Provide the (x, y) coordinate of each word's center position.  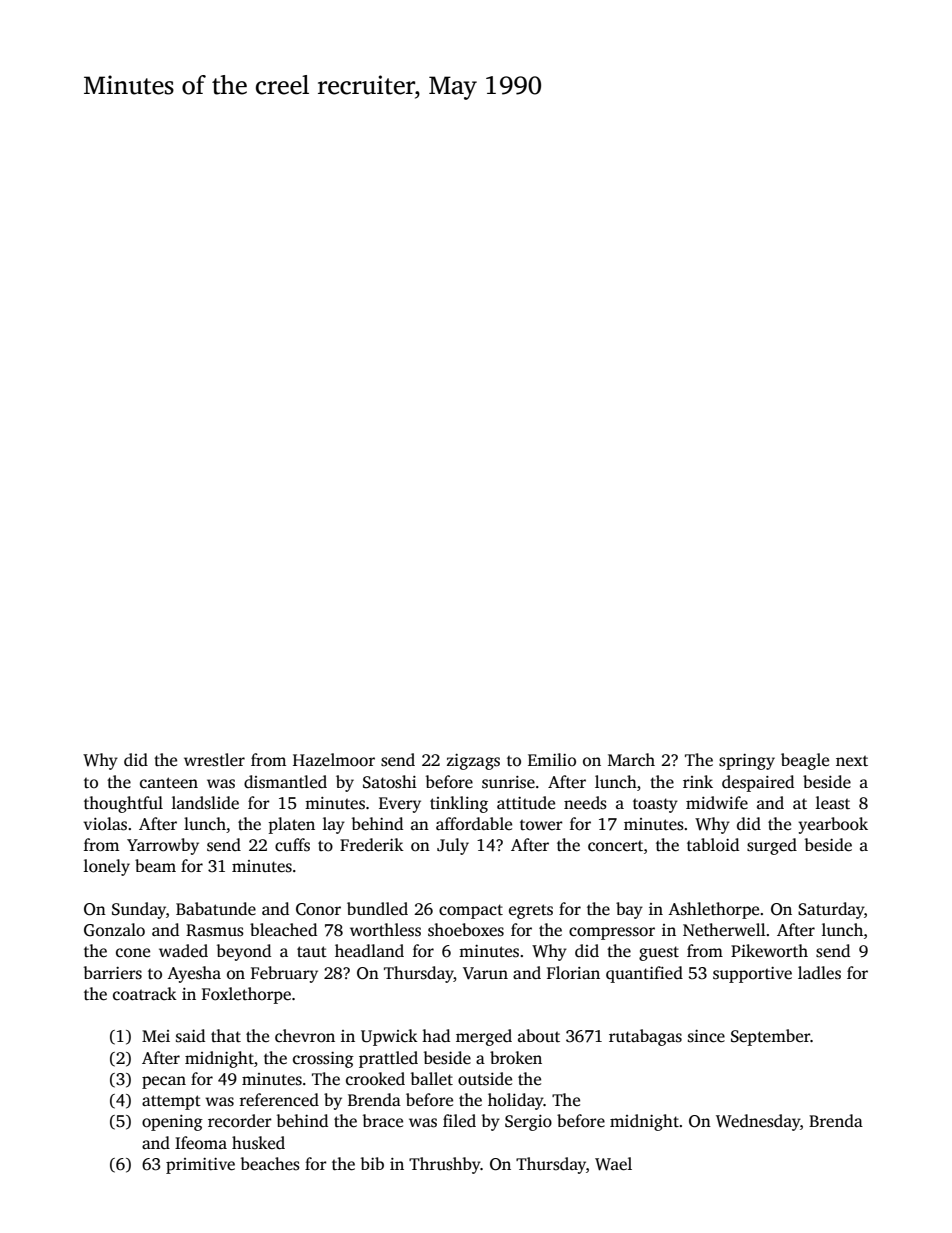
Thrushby (445, 1165)
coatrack (145, 994)
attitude (526, 803)
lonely (107, 867)
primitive (200, 1166)
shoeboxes (466, 930)
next (852, 761)
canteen (169, 783)
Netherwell (724, 930)
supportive (752, 975)
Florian (573, 973)
